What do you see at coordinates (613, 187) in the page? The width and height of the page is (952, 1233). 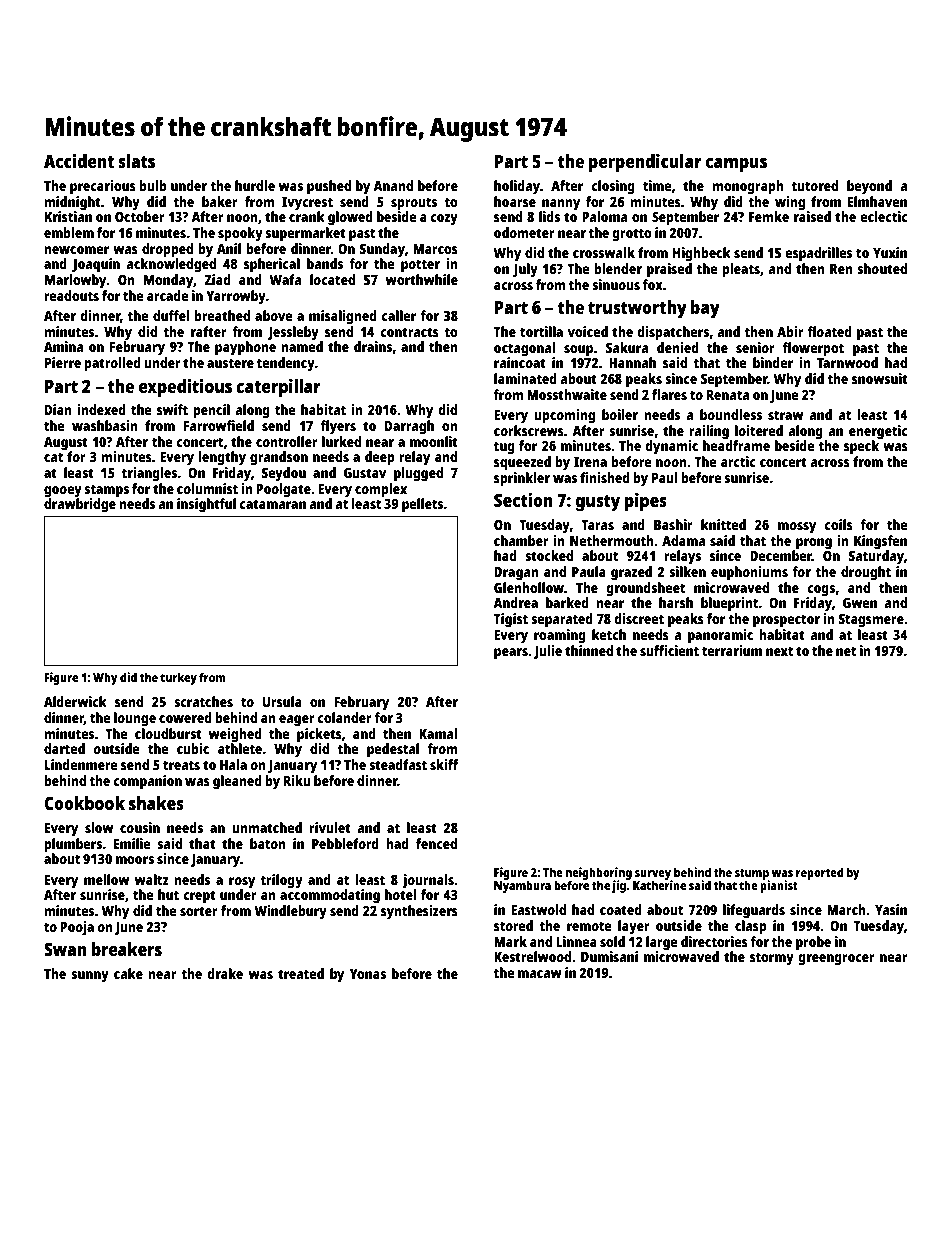 I see `closing` at bounding box center [613, 187].
